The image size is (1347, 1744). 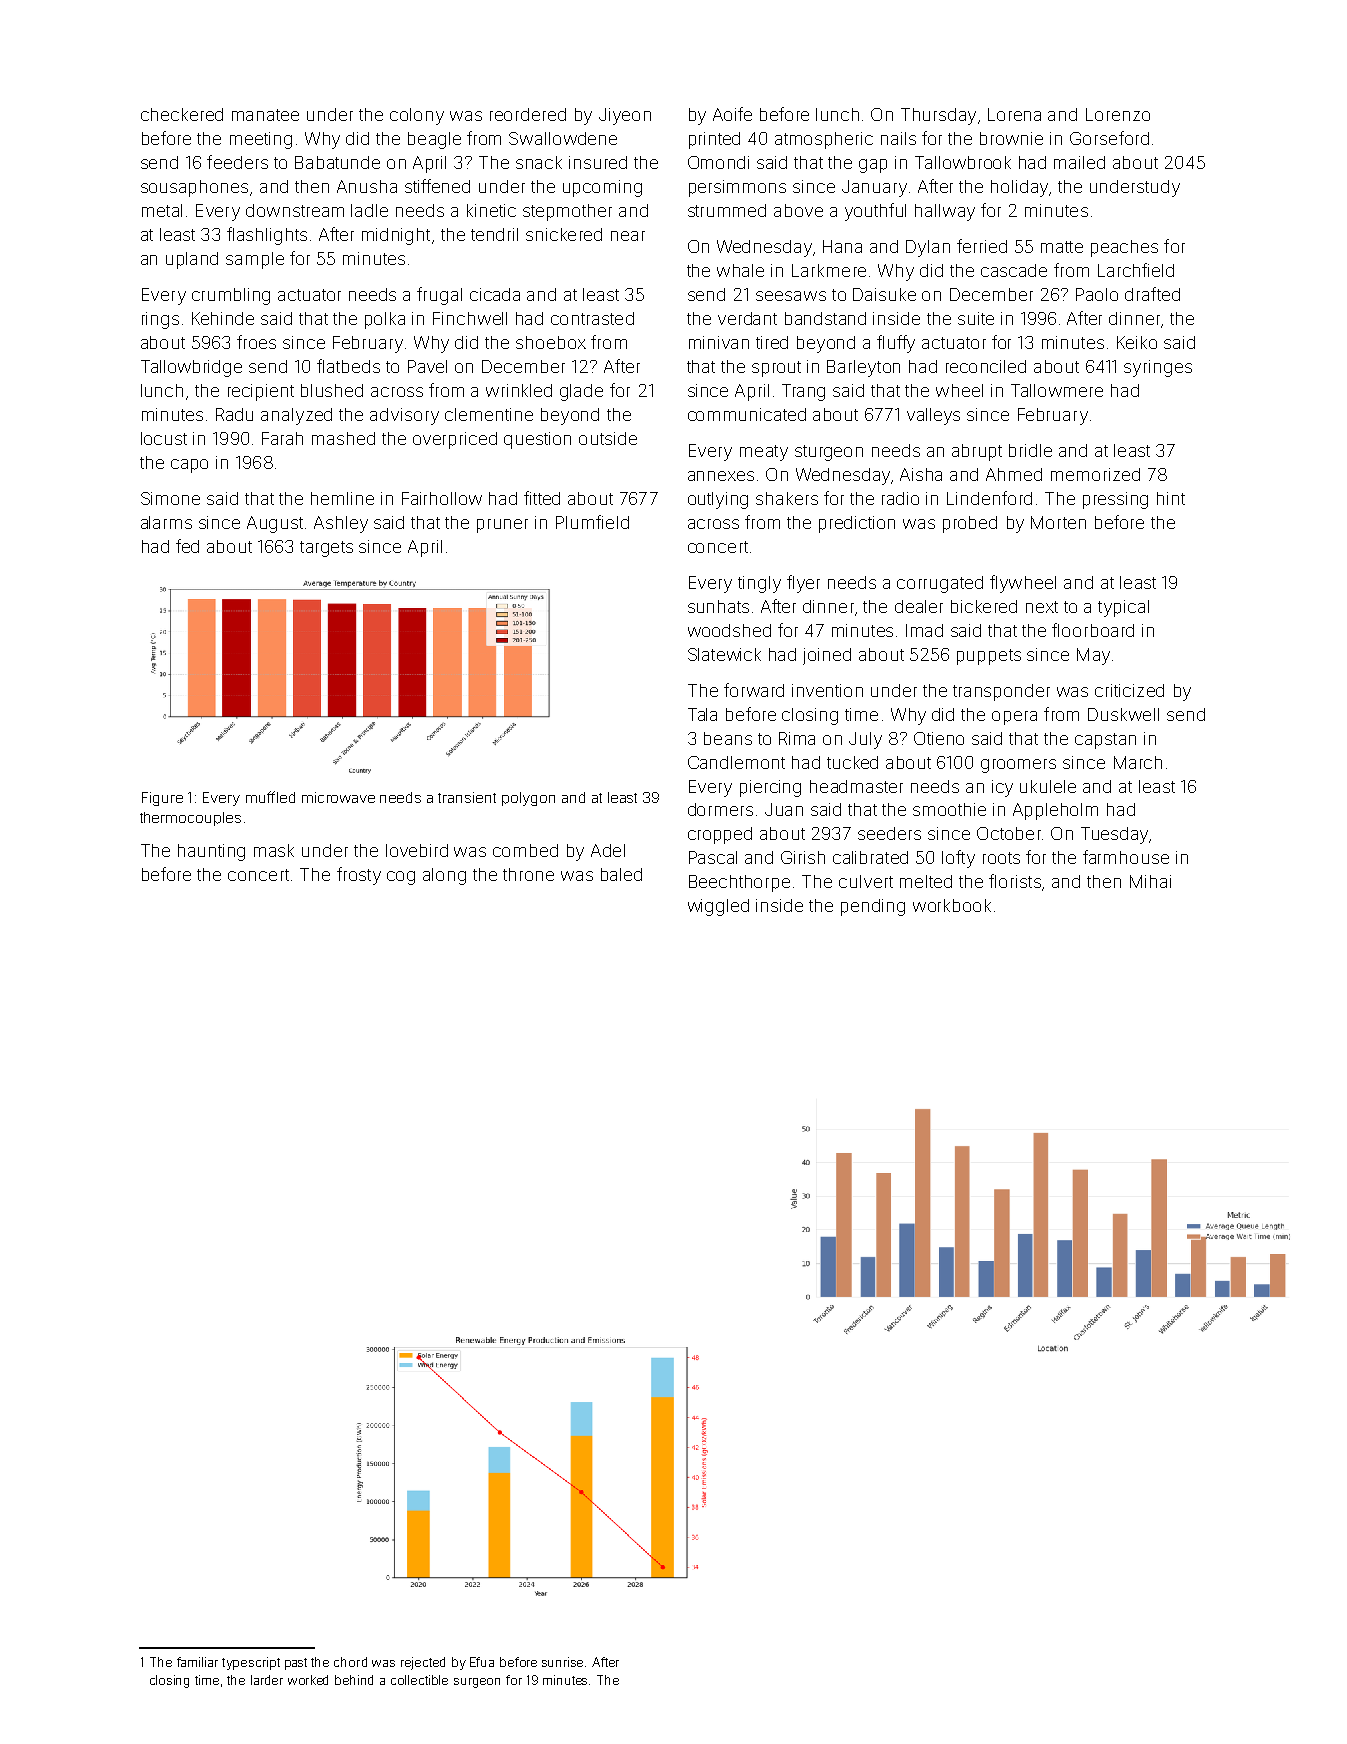 What do you see at coordinates (562, 1662) in the screenshot?
I see `sunrise` at bounding box center [562, 1662].
